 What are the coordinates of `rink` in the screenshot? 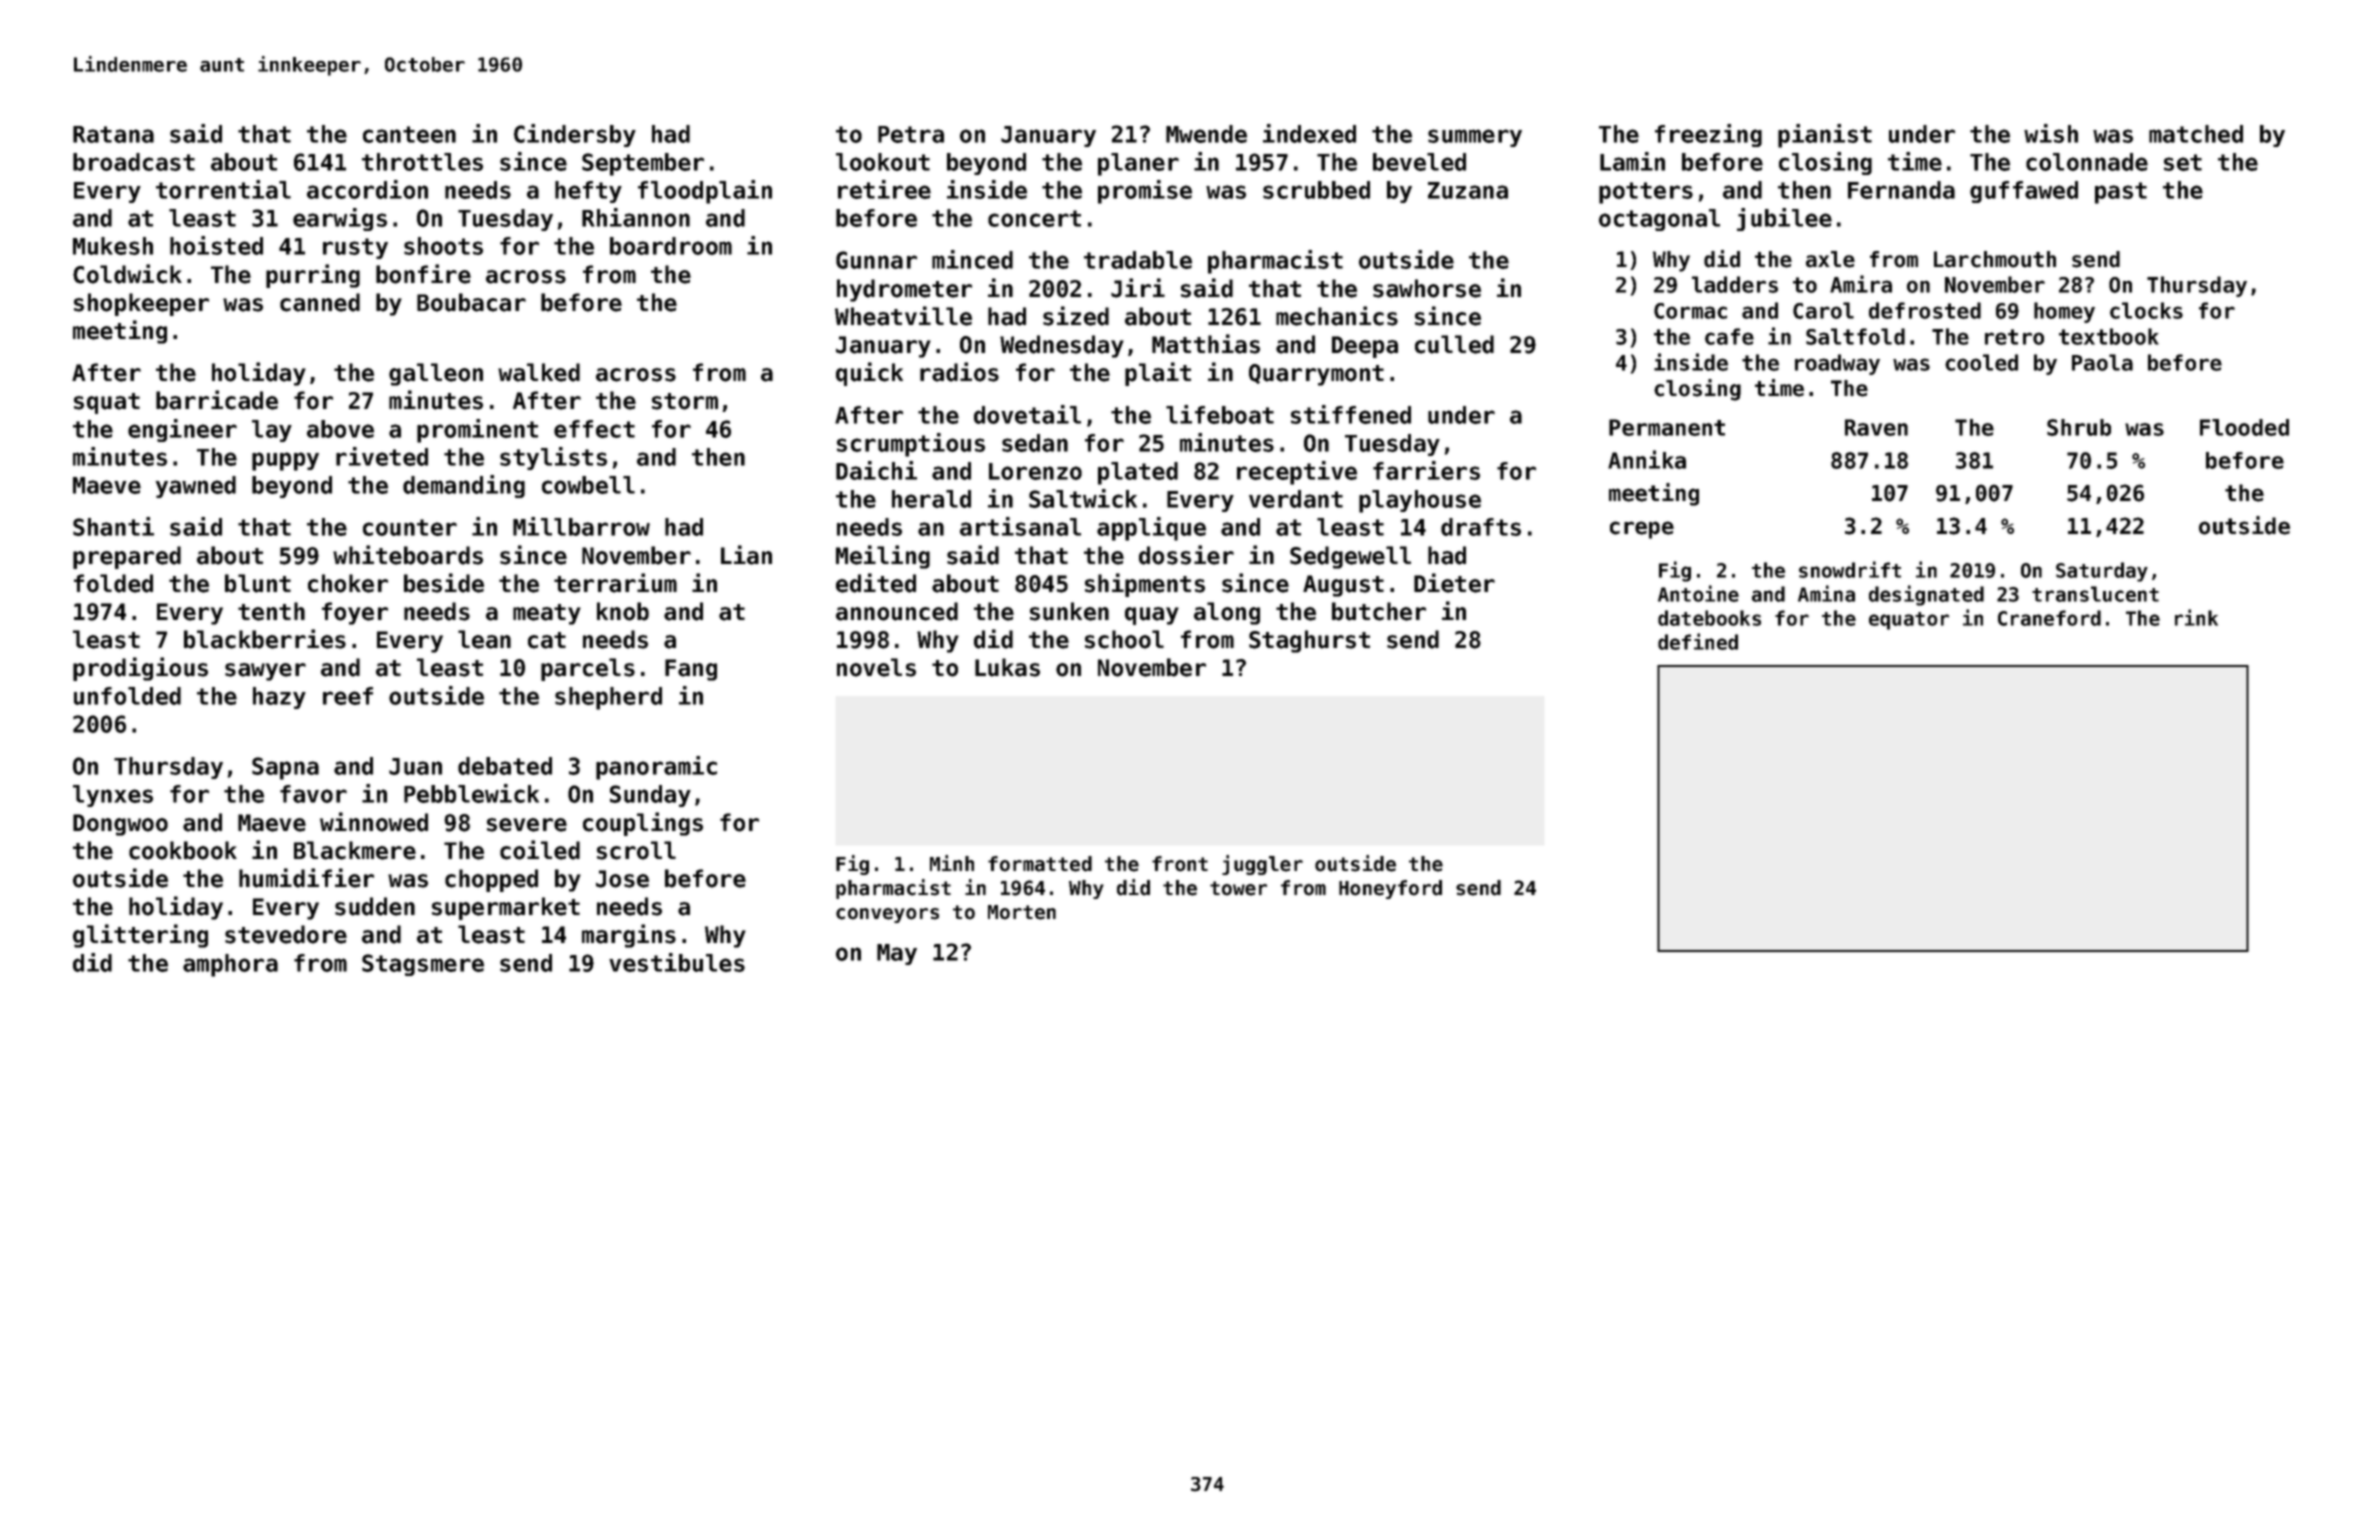 It's located at (2196, 617).
